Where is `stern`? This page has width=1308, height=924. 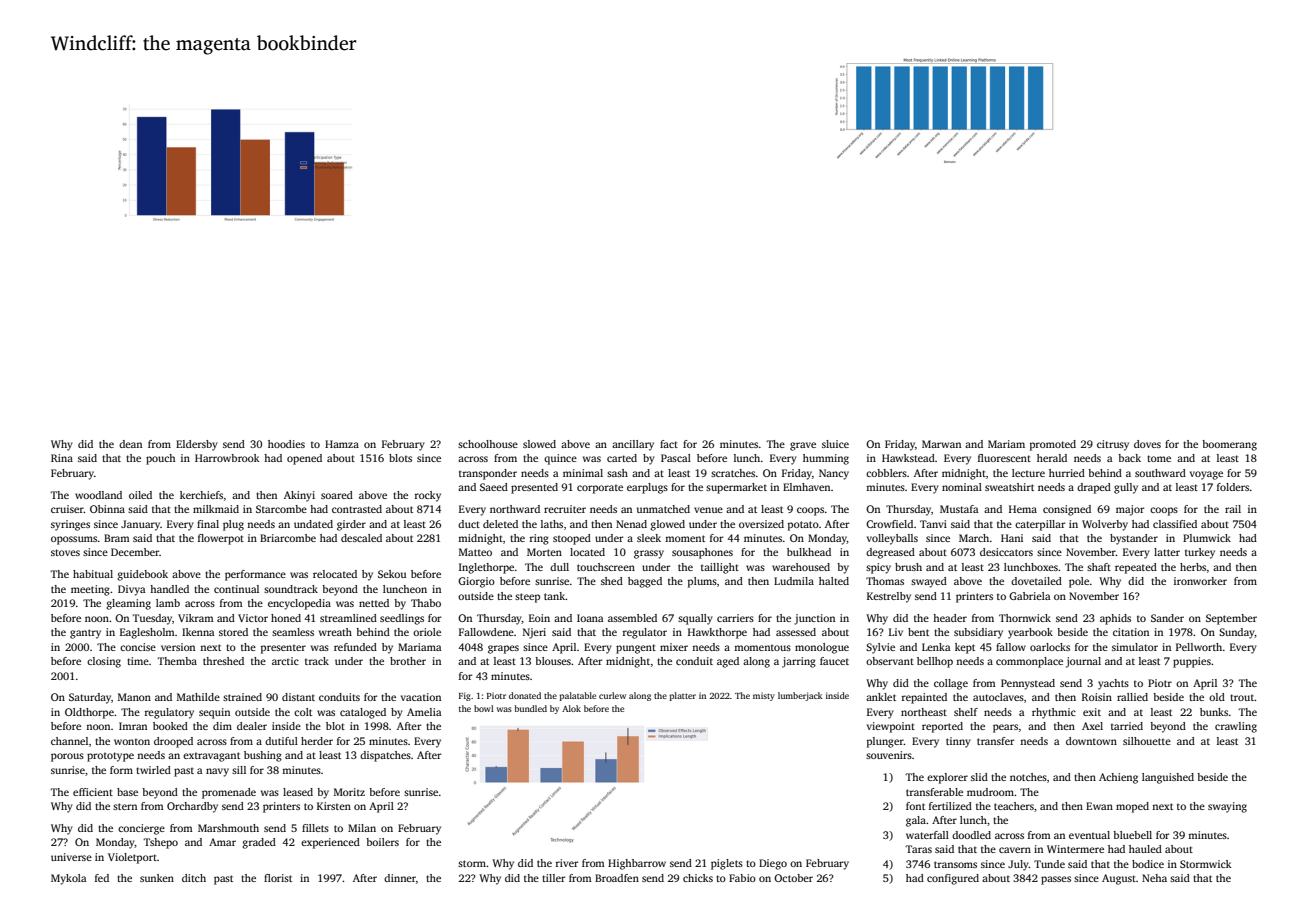
stern is located at coordinates (125, 806).
